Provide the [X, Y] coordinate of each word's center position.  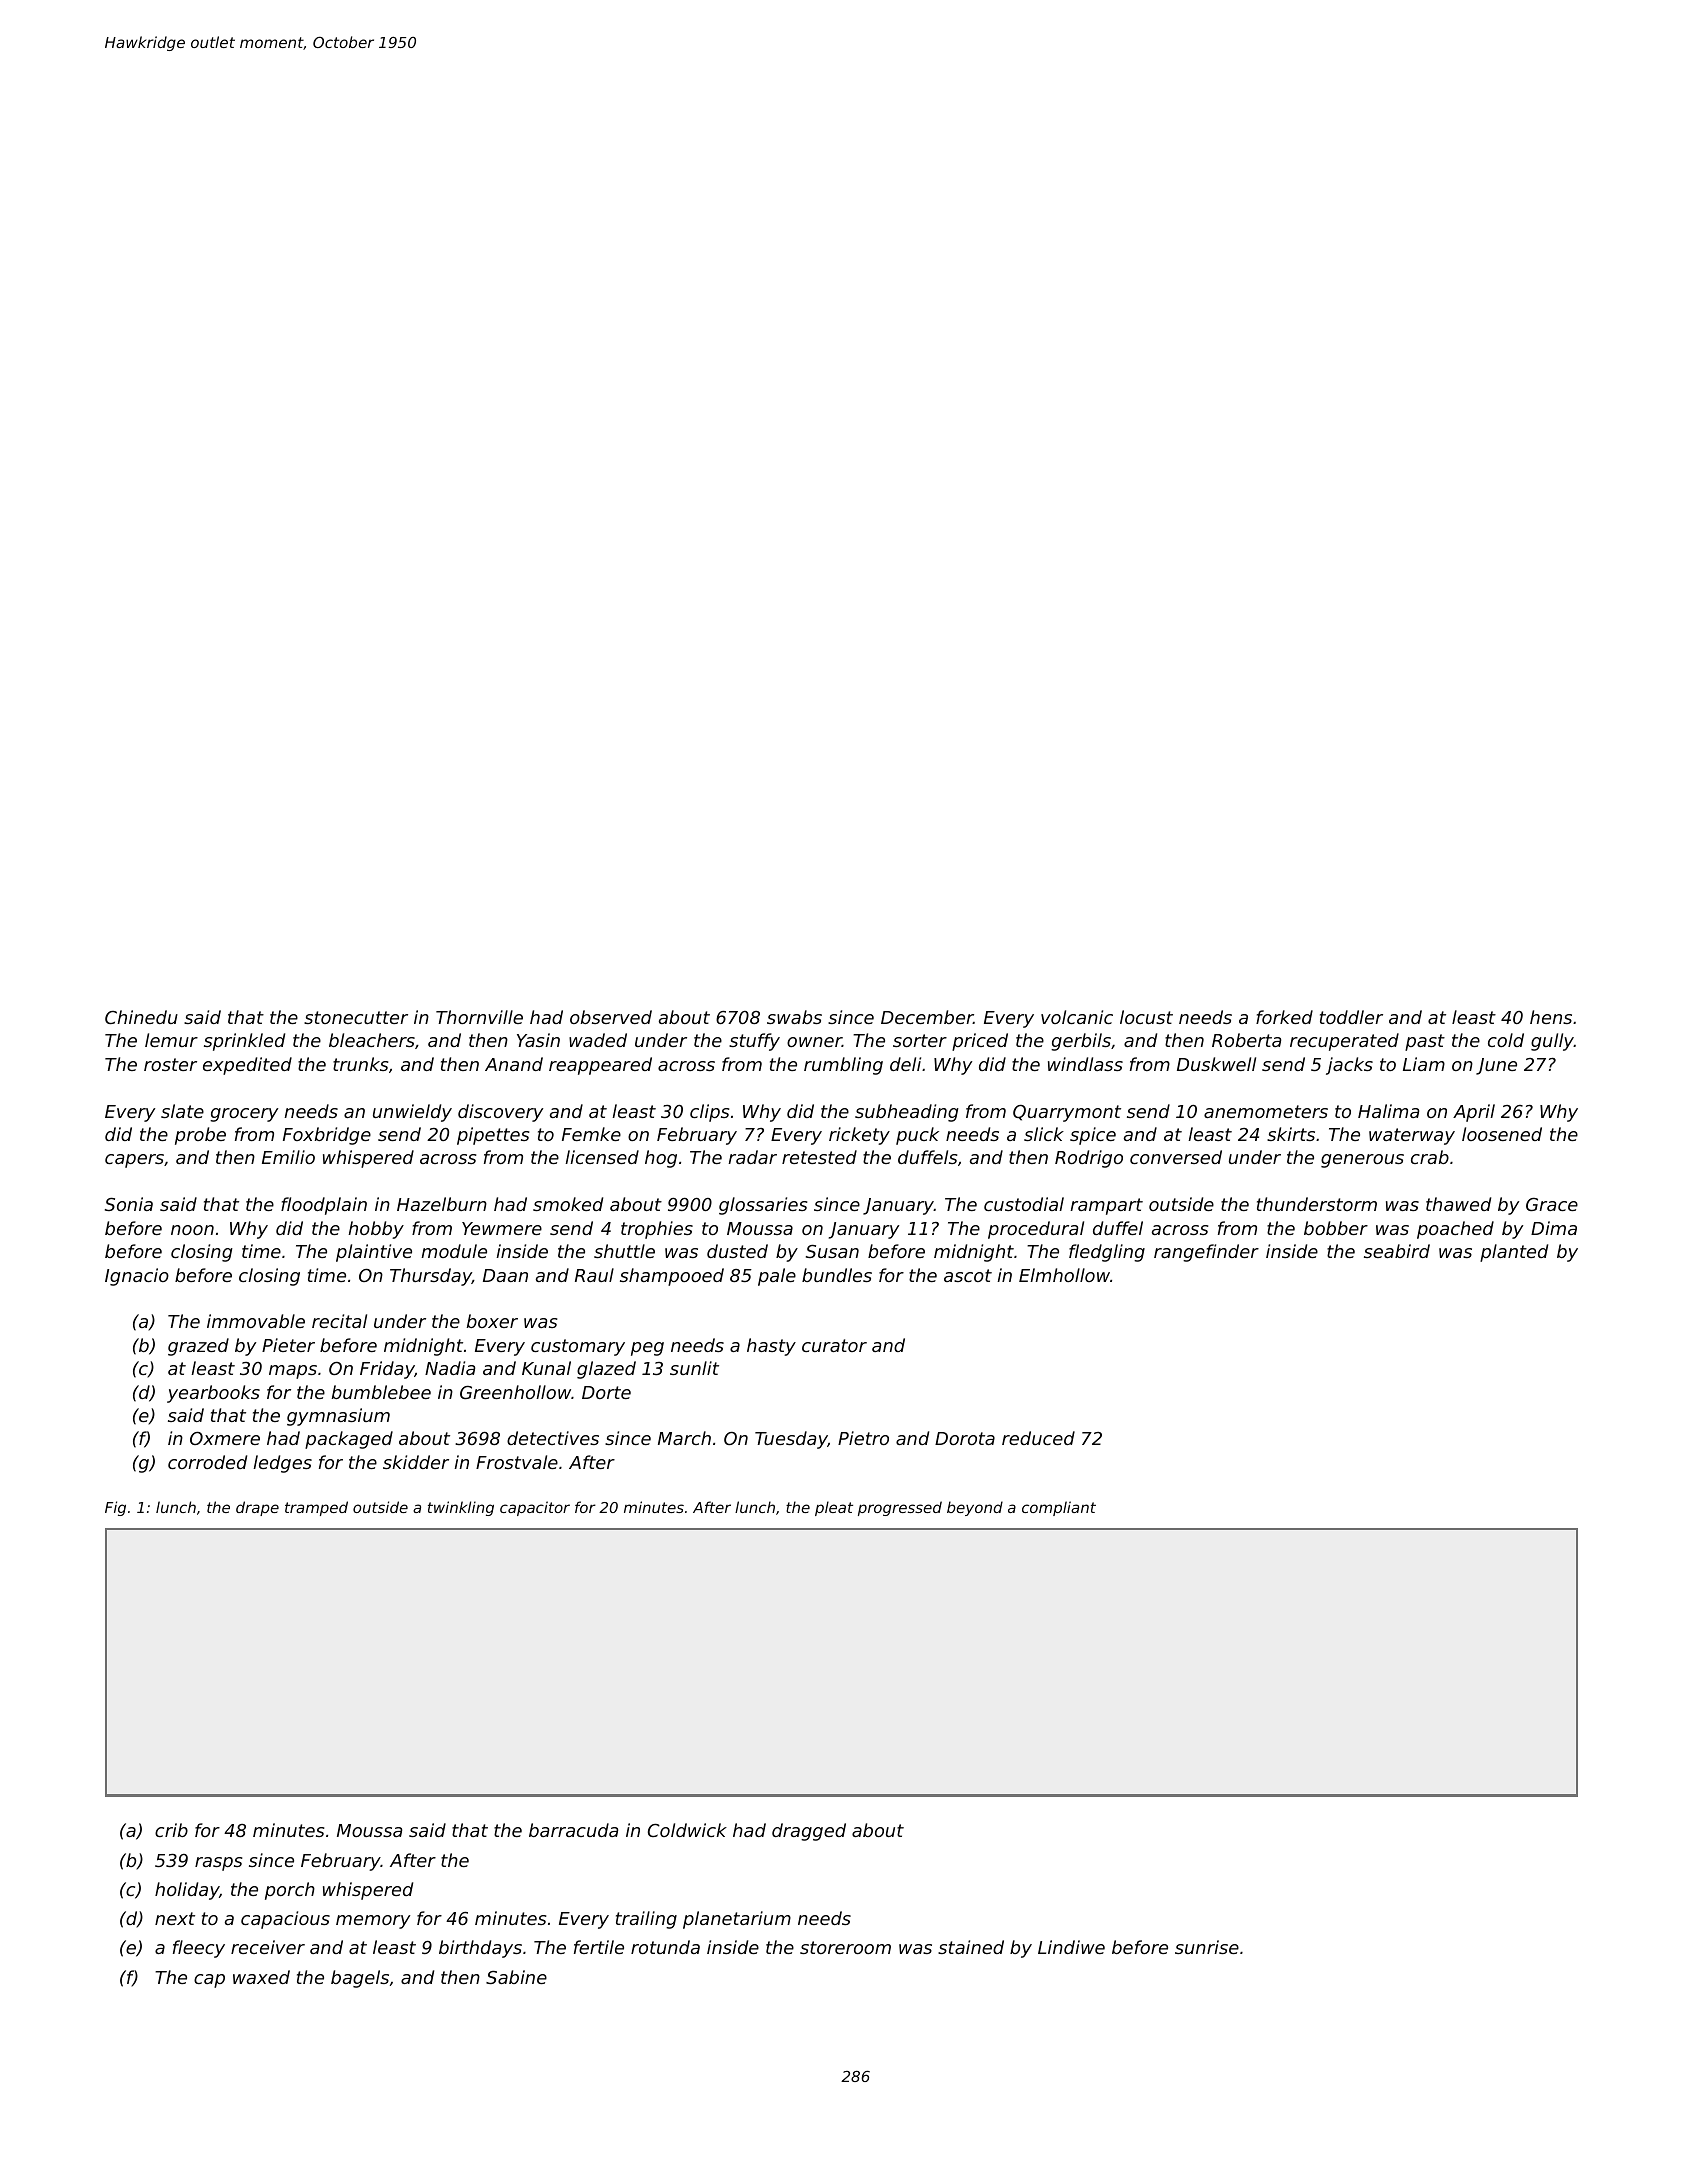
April [1474, 1113]
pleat [834, 1508]
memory [373, 1922]
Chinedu [141, 1017]
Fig [115, 1508]
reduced [1038, 1438]
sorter [920, 1040]
